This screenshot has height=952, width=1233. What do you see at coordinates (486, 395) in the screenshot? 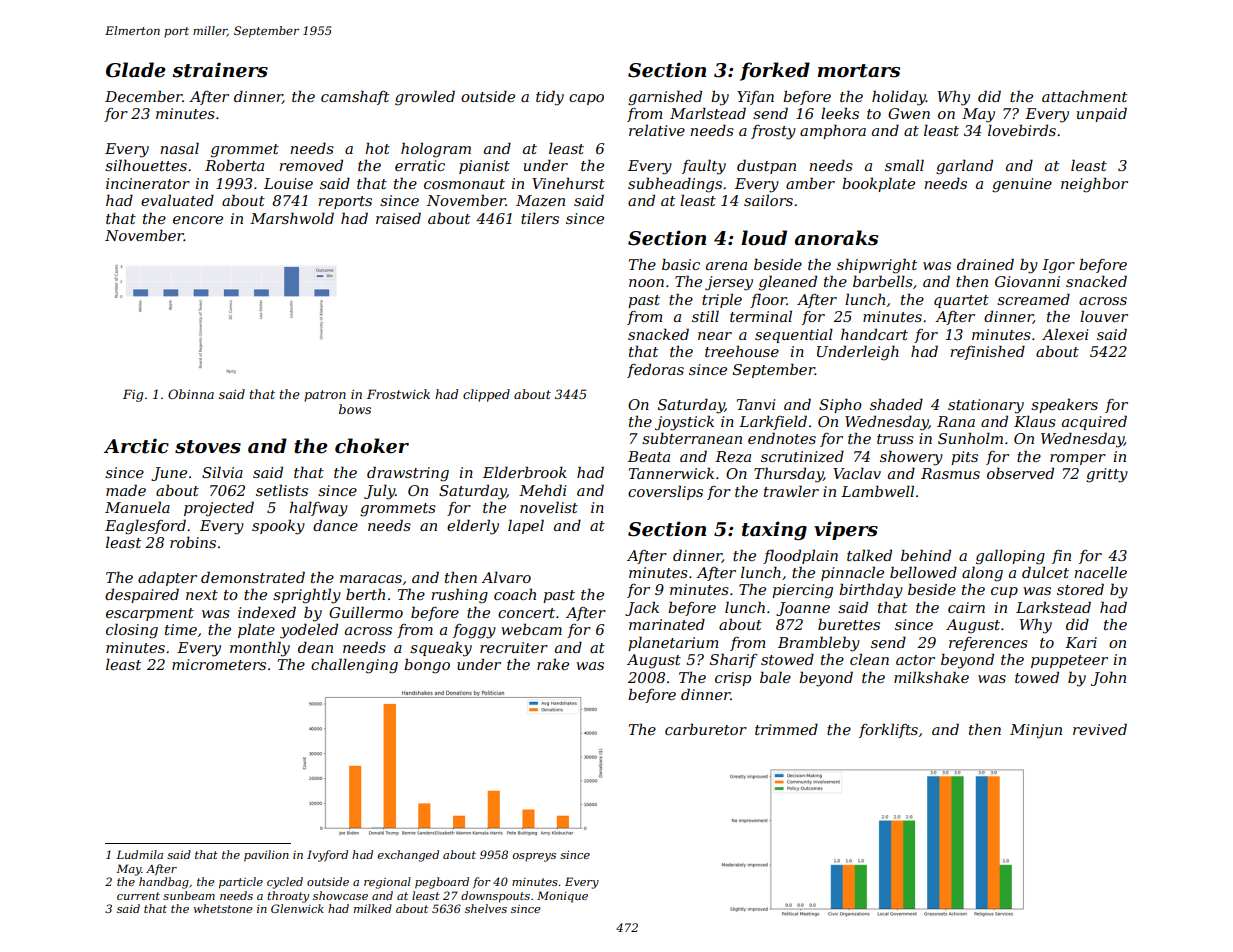
I see `clipped` at bounding box center [486, 395].
